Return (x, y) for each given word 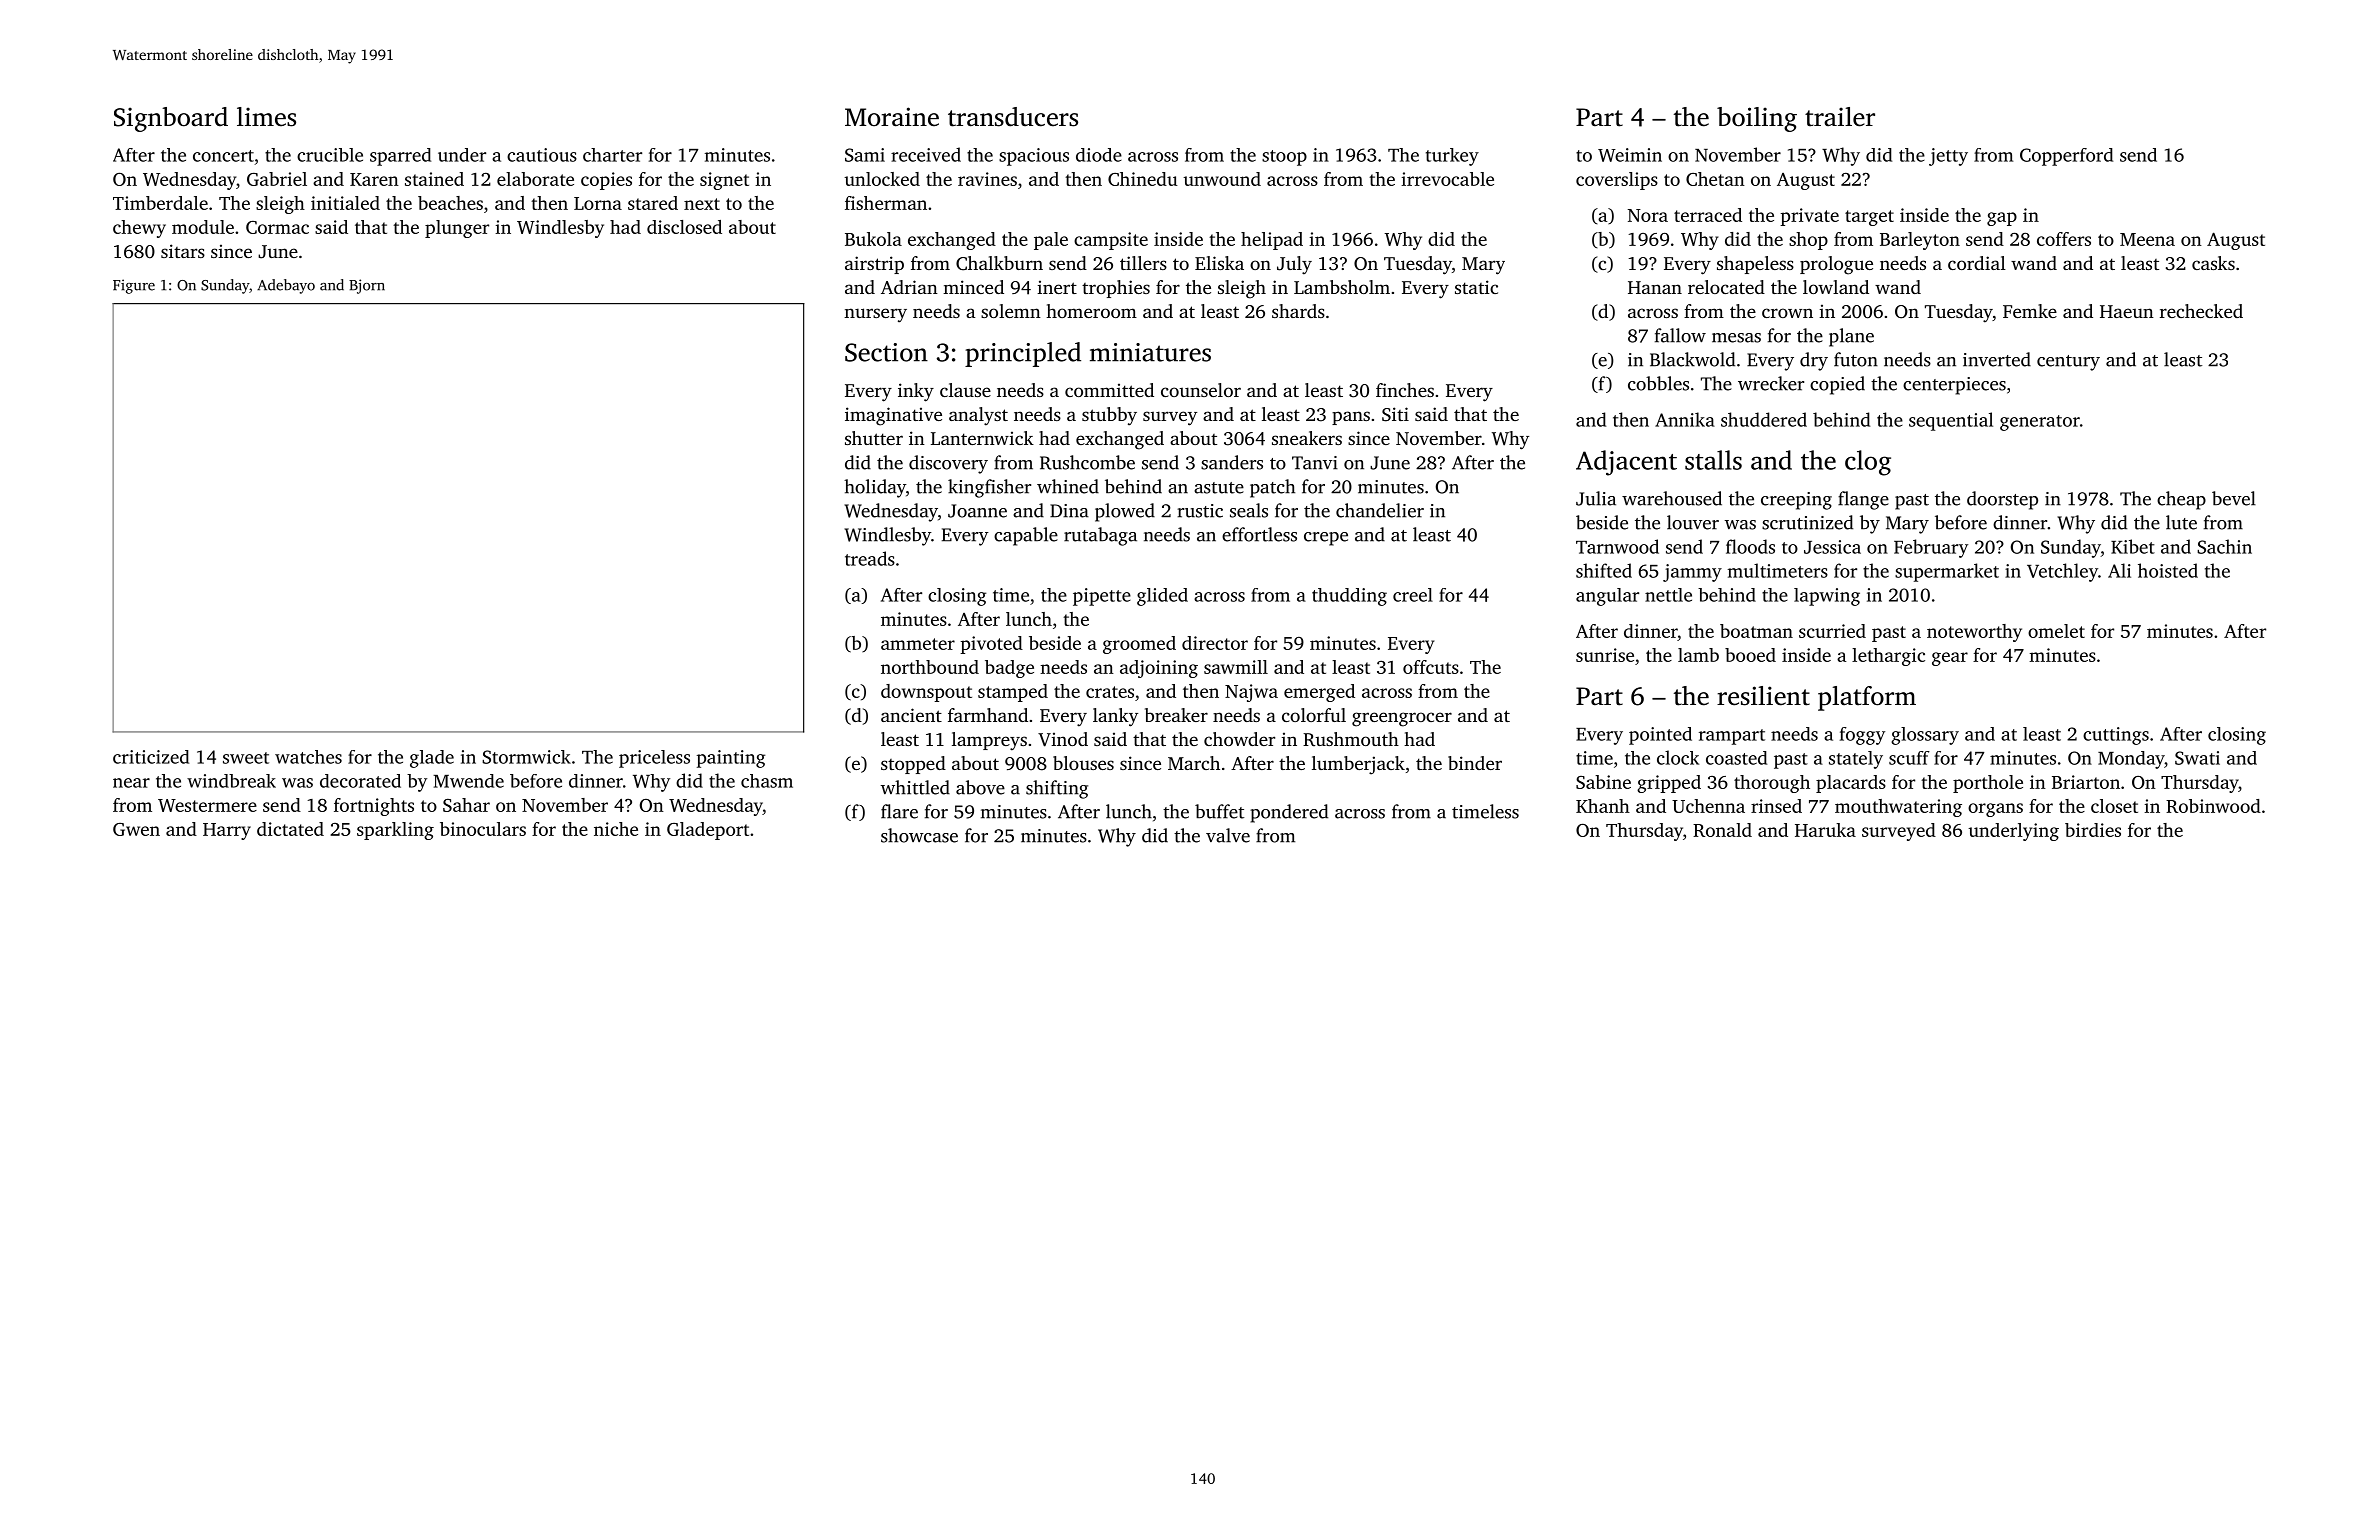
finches (1405, 390)
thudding (1349, 597)
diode (1099, 155)
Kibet (2133, 546)
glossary (1925, 736)
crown (1787, 313)
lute (2181, 522)
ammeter (918, 644)
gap (2002, 219)
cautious (542, 155)
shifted (1604, 570)
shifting (1057, 789)
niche (616, 829)
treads (870, 558)
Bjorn (367, 286)
